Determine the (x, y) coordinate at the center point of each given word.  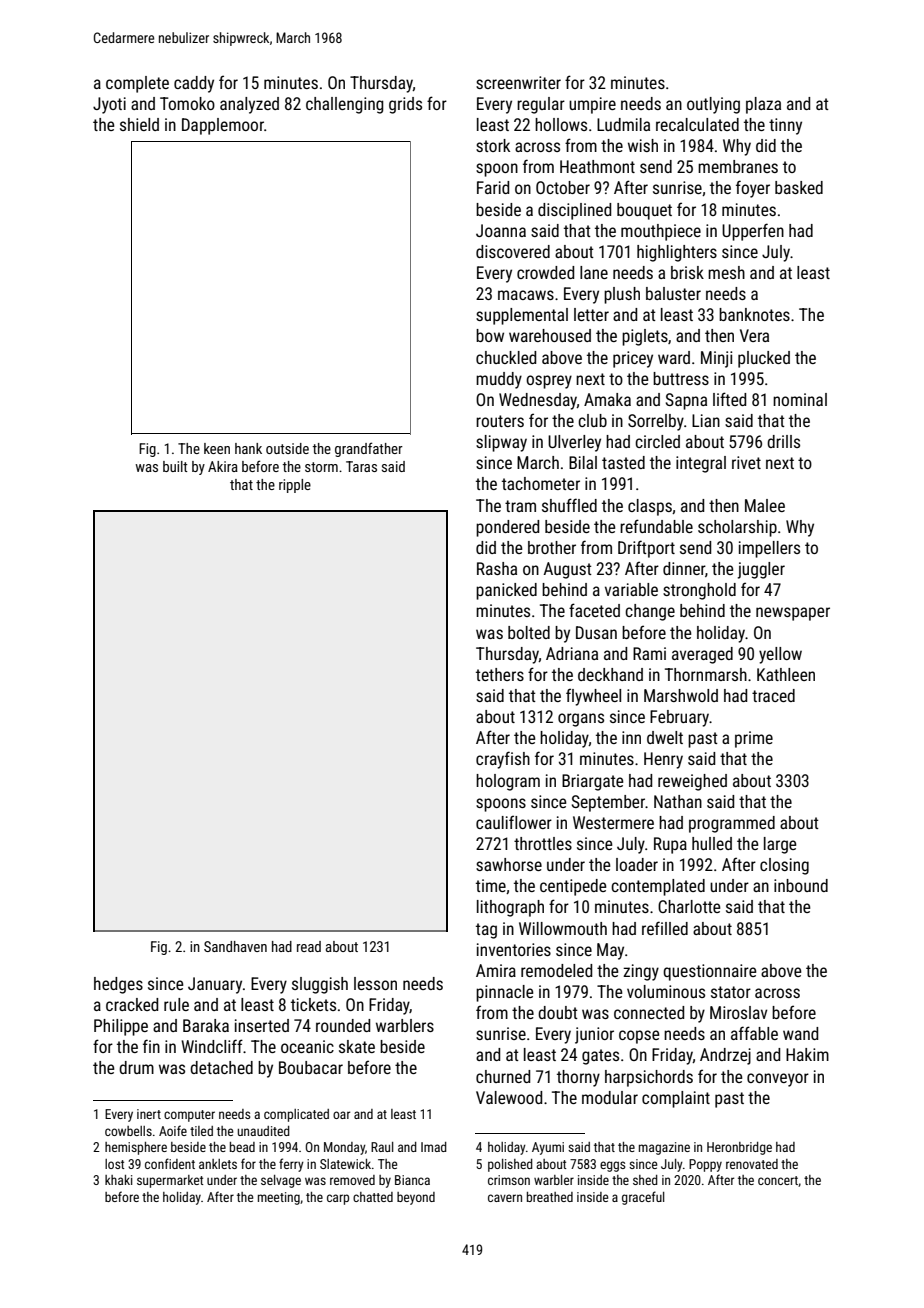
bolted (529, 632)
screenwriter (518, 82)
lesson (375, 983)
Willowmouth (563, 928)
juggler (761, 570)
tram (520, 506)
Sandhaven (235, 946)
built (175, 466)
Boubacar (311, 1067)
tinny (785, 126)
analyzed (249, 105)
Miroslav (738, 1012)
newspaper (793, 614)
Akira (223, 466)
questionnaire (709, 972)
